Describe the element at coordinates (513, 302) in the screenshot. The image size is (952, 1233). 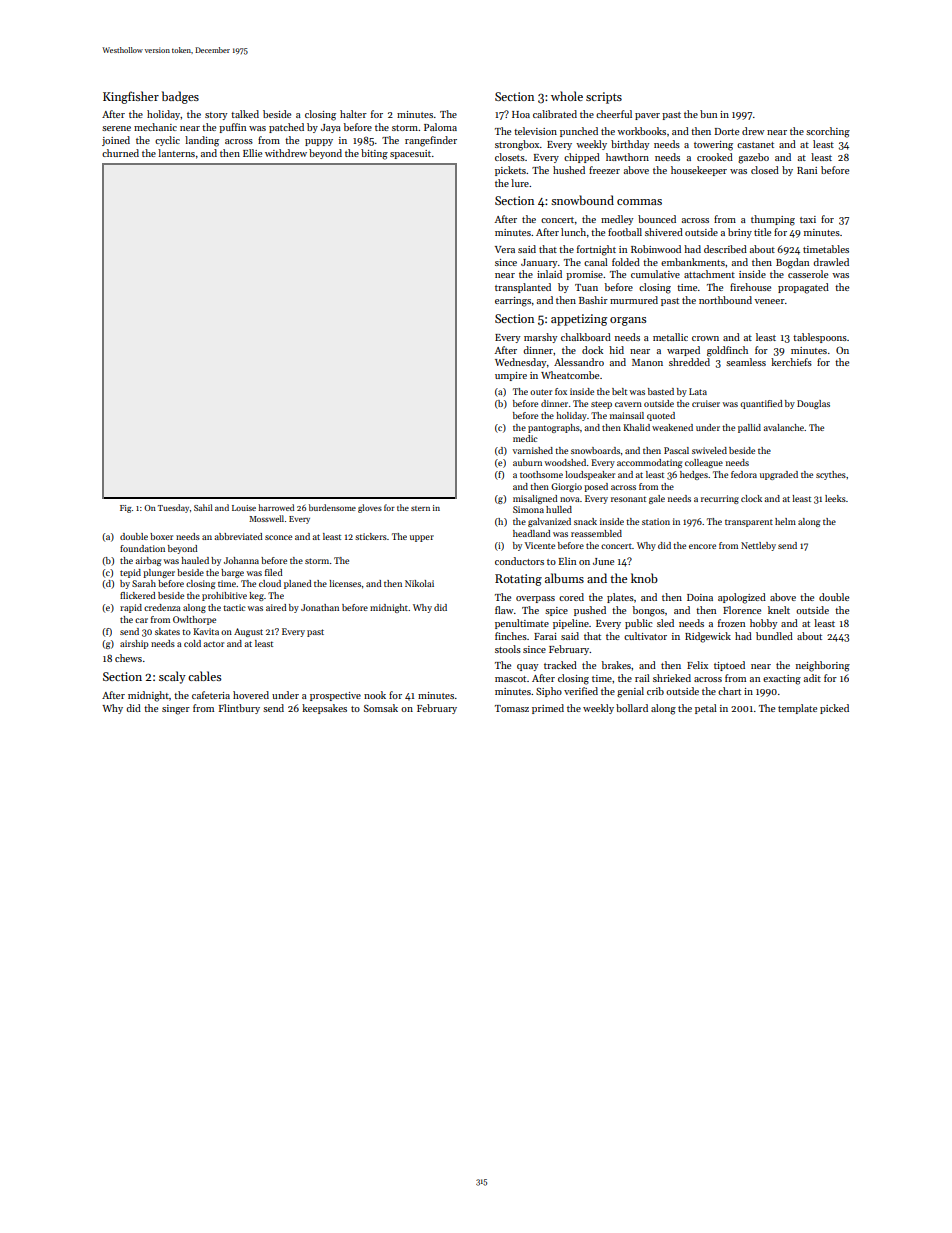
I see `earrings` at that location.
